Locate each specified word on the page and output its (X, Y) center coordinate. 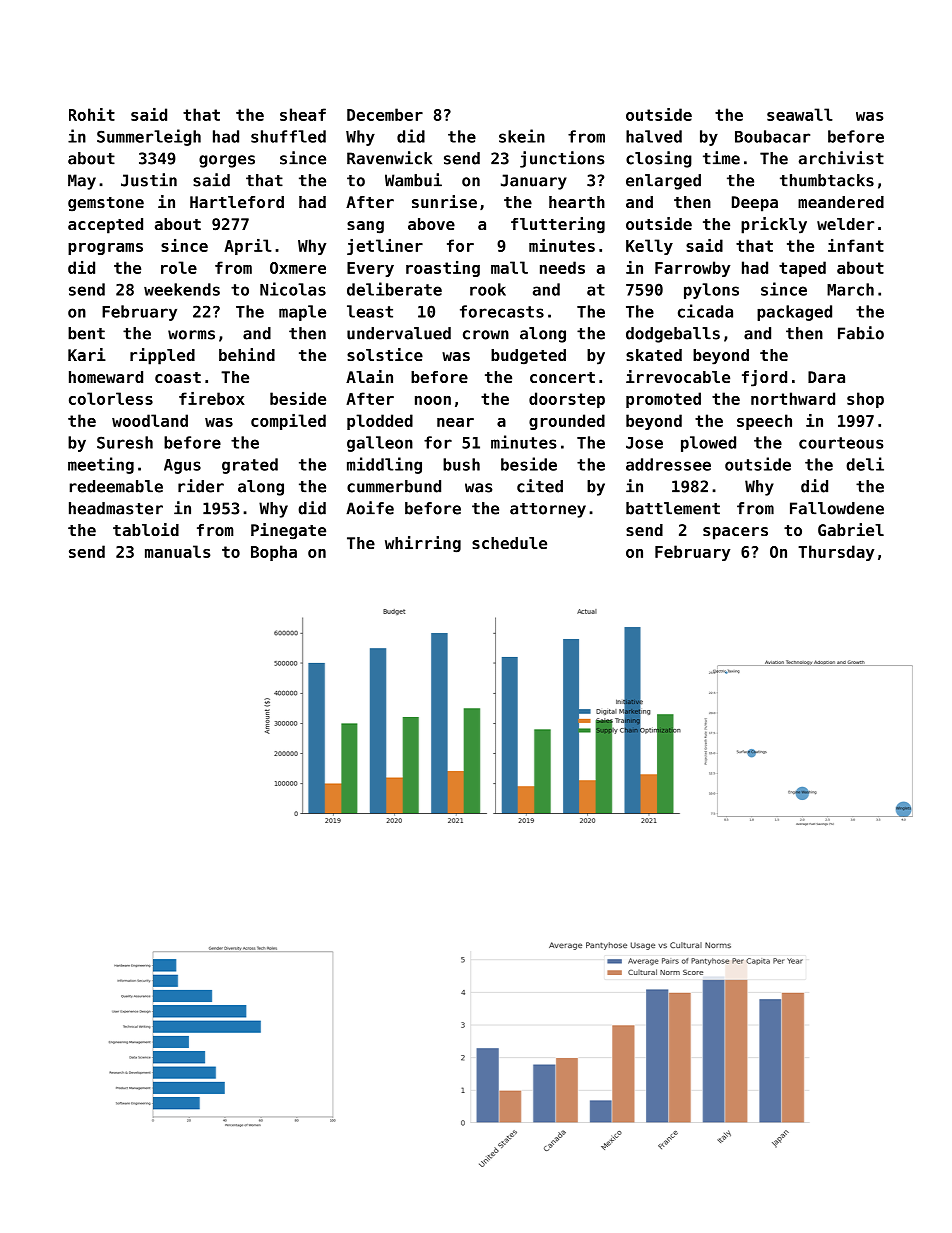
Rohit (92, 114)
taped (802, 269)
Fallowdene (837, 508)
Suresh (125, 442)
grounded (567, 422)
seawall (800, 114)
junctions (562, 159)
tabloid (146, 529)
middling (384, 465)
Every (370, 269)
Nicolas (293, 289)
